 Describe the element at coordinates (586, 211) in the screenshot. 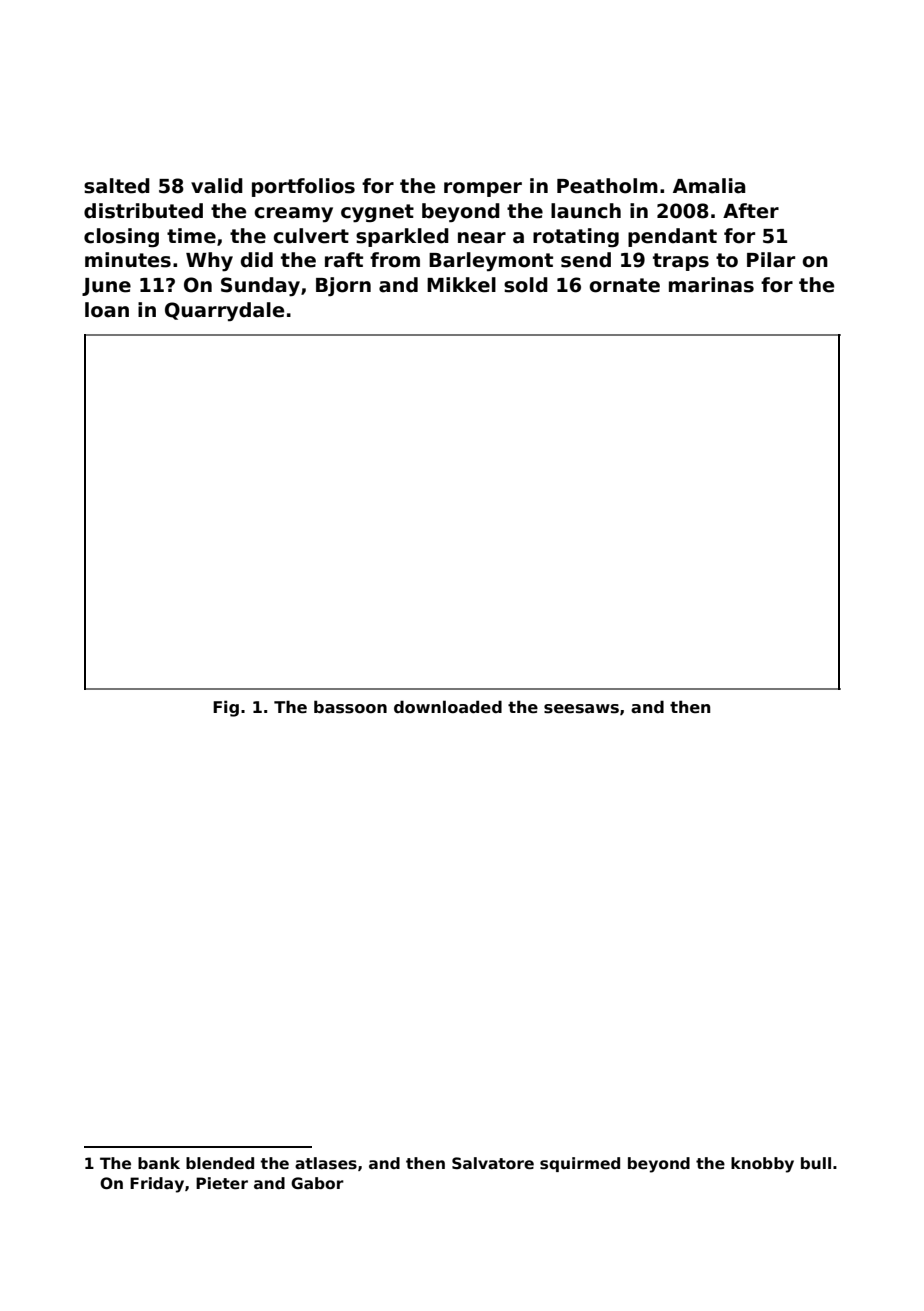

I see `launch` at that location.
